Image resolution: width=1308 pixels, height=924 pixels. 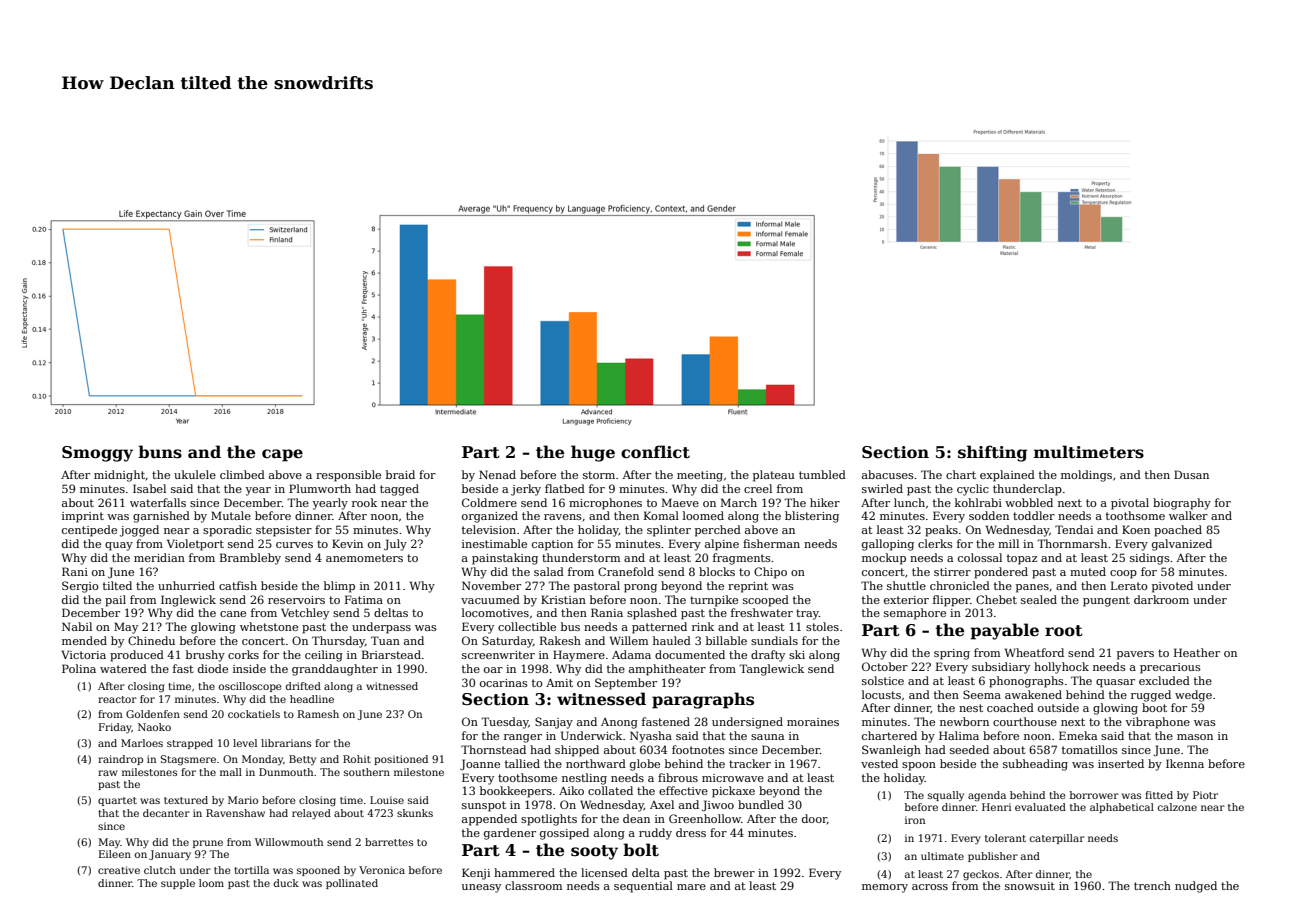 What do you see at coordinates (879, 763) in the screenshot?
I see `vested` at bounding box center [879, 763].
